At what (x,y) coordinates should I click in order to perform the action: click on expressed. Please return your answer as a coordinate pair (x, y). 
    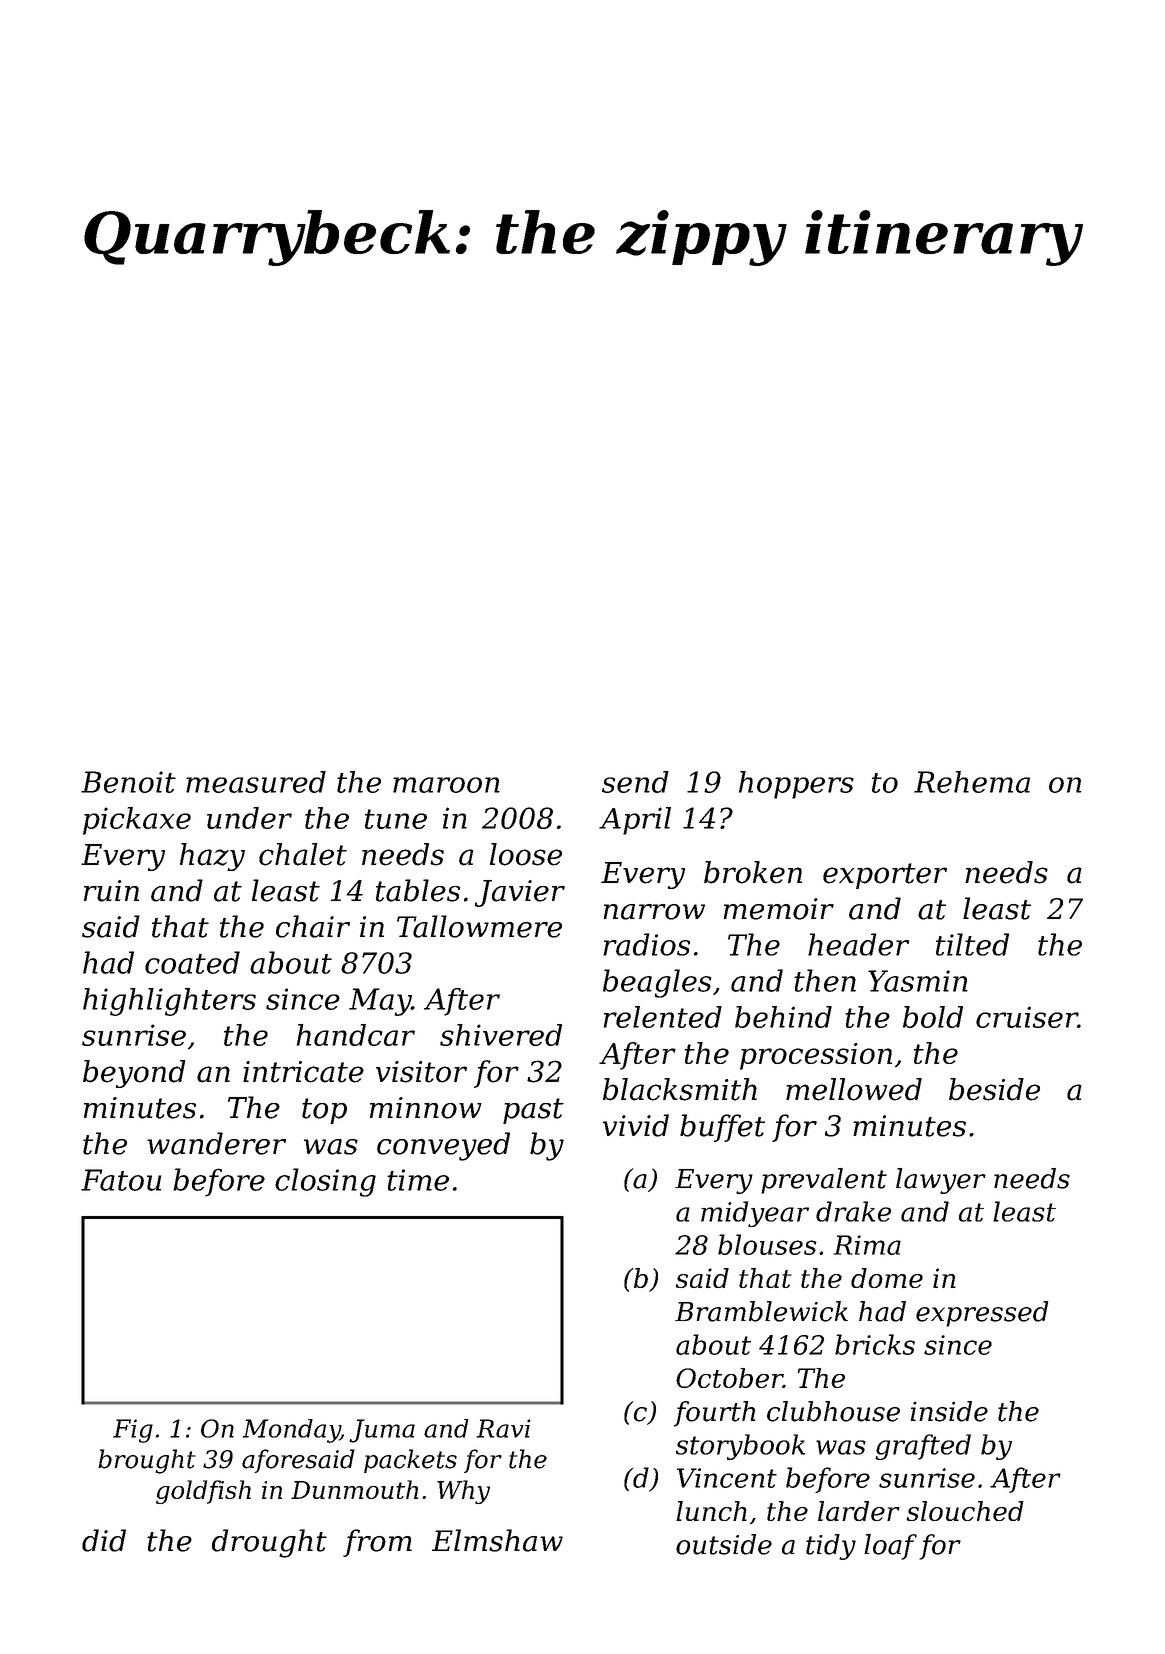
    Looking at the image, I should click on (982, 1314).
